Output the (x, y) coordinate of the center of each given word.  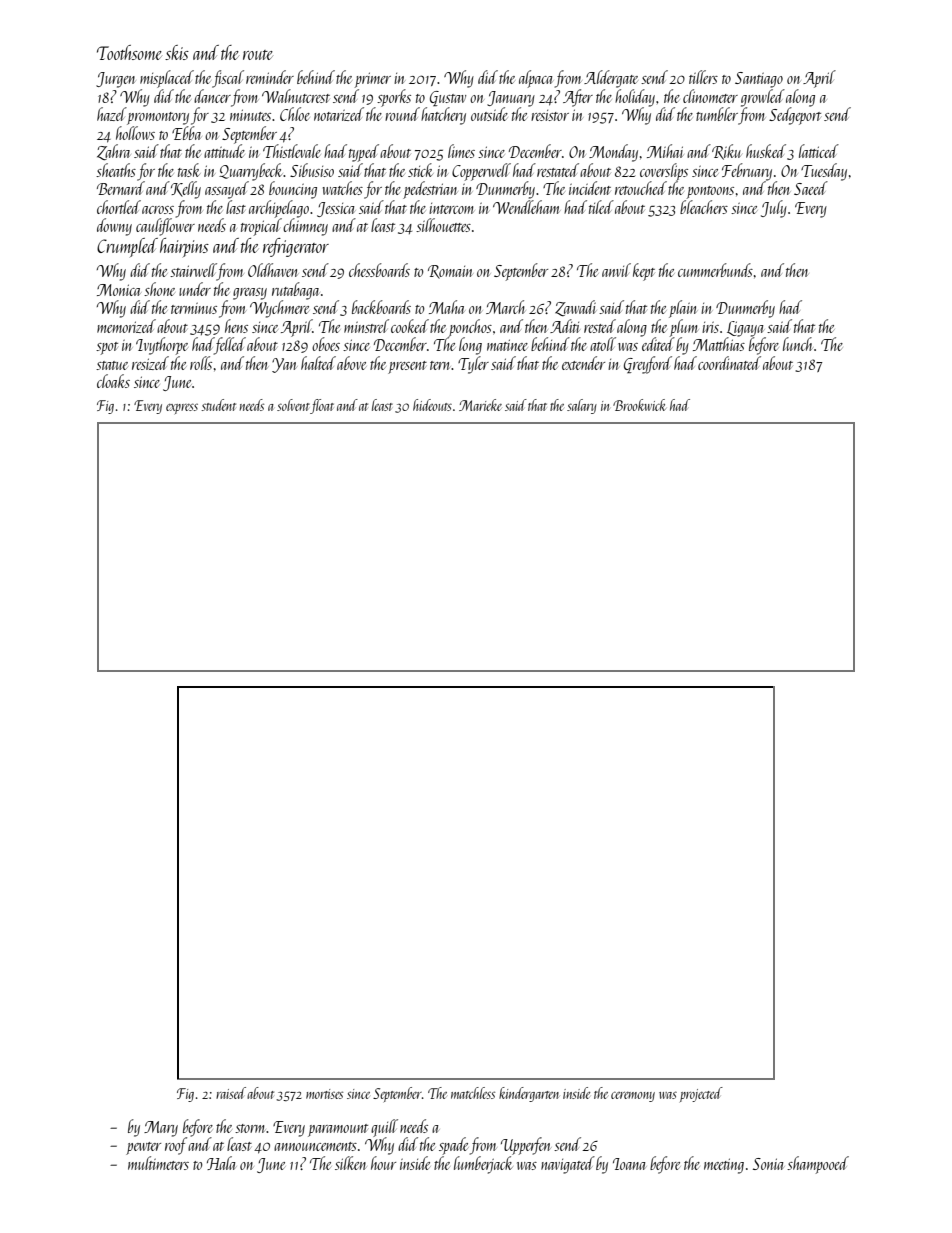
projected (701, 1094)
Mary (161, 1129)
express (182, 408)
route (258, 55)
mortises (324, 1094)
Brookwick (639, 405)
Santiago (759, 80)
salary (582, 406)
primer (372, 80)
